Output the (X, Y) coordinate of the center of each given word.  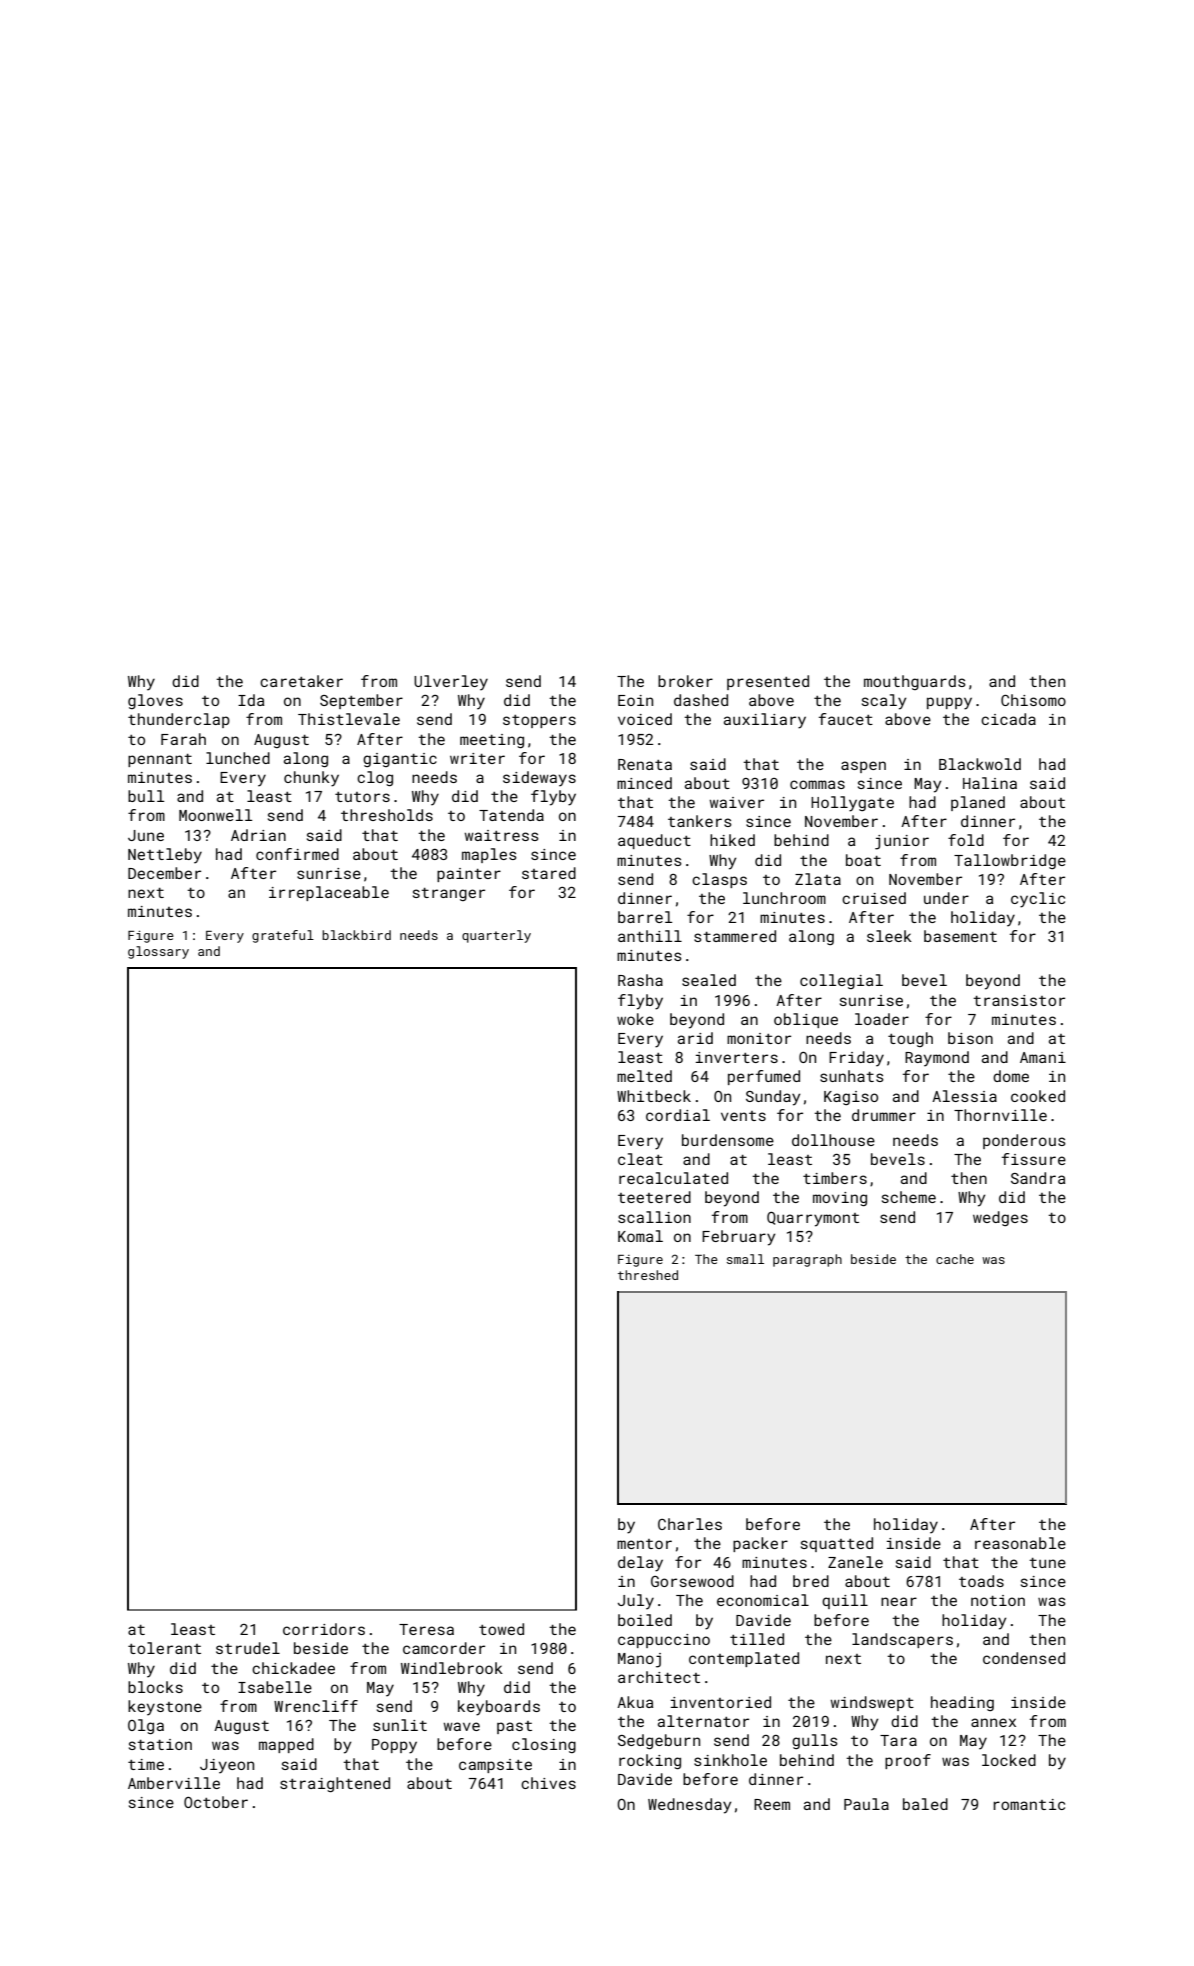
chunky (311, 779)
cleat (640, 1159)
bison (970, 1038)
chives (548, 1783)
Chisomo (1033, 700)
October (216, 1802)
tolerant (164, 1648)
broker (685, 681)
